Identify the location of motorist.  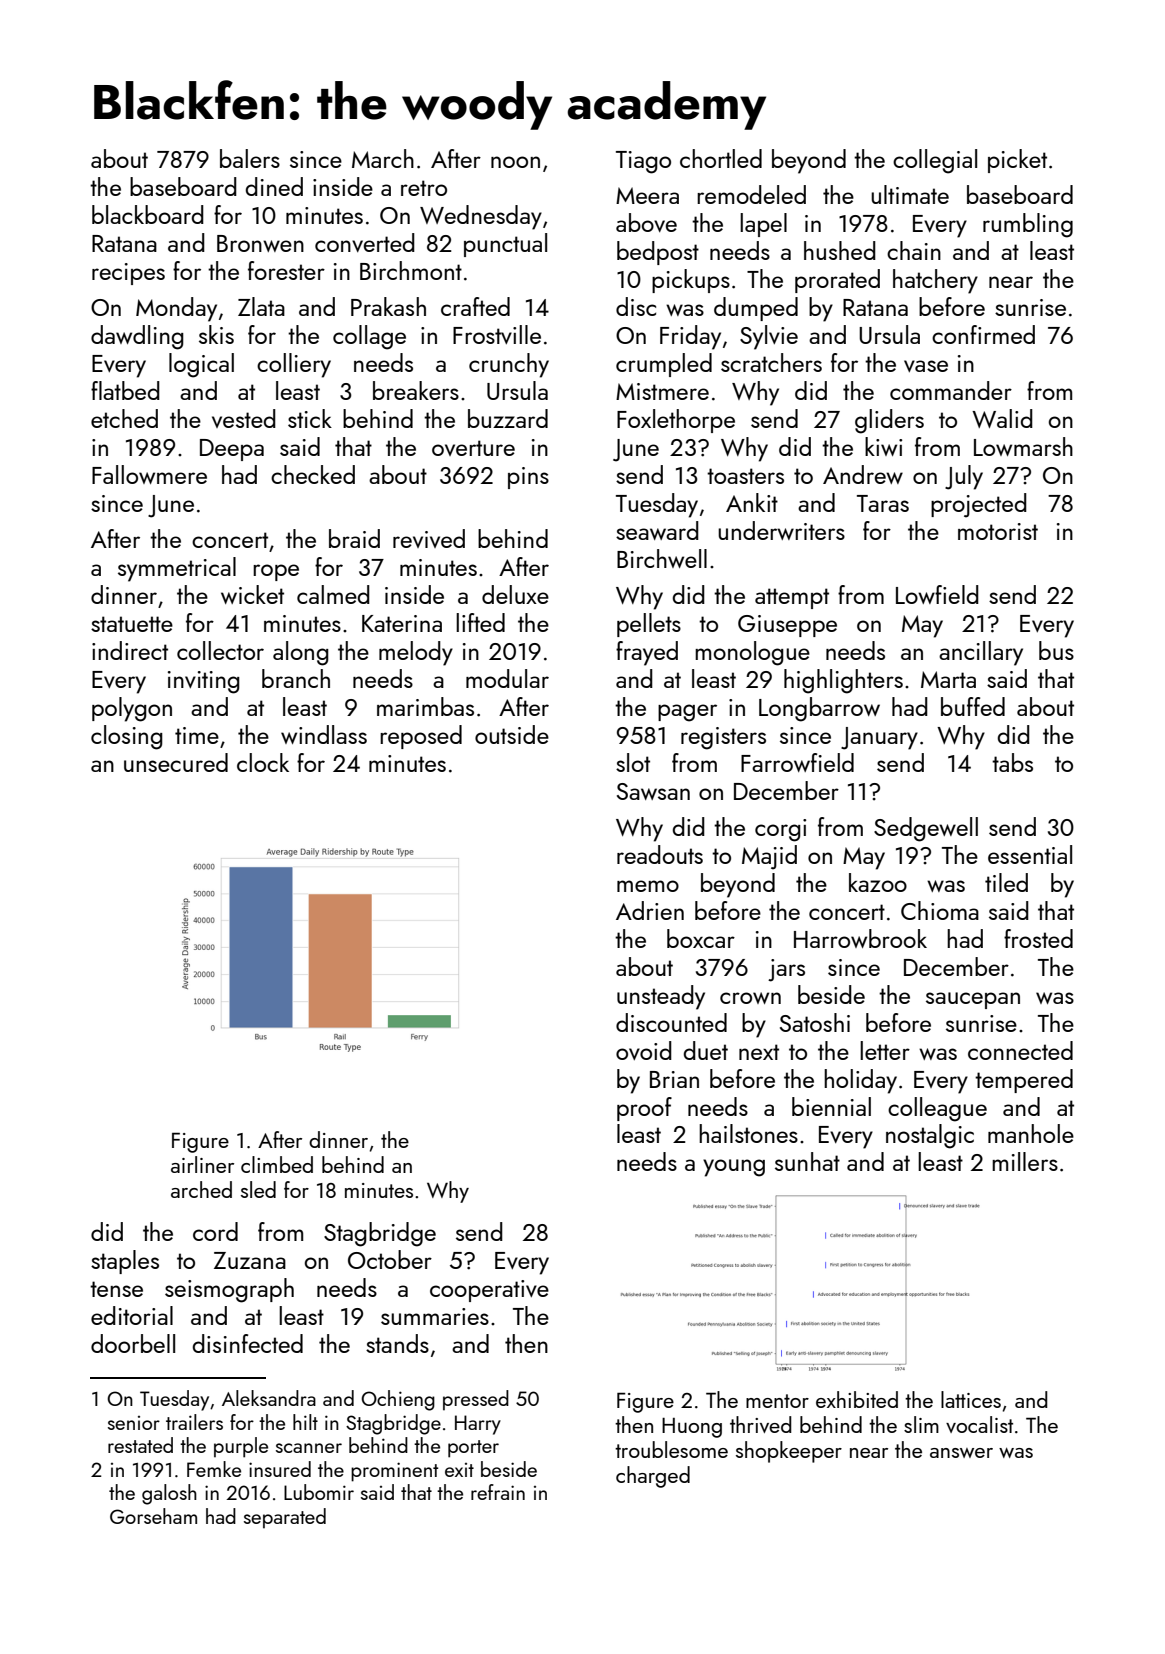
(998, 531).
